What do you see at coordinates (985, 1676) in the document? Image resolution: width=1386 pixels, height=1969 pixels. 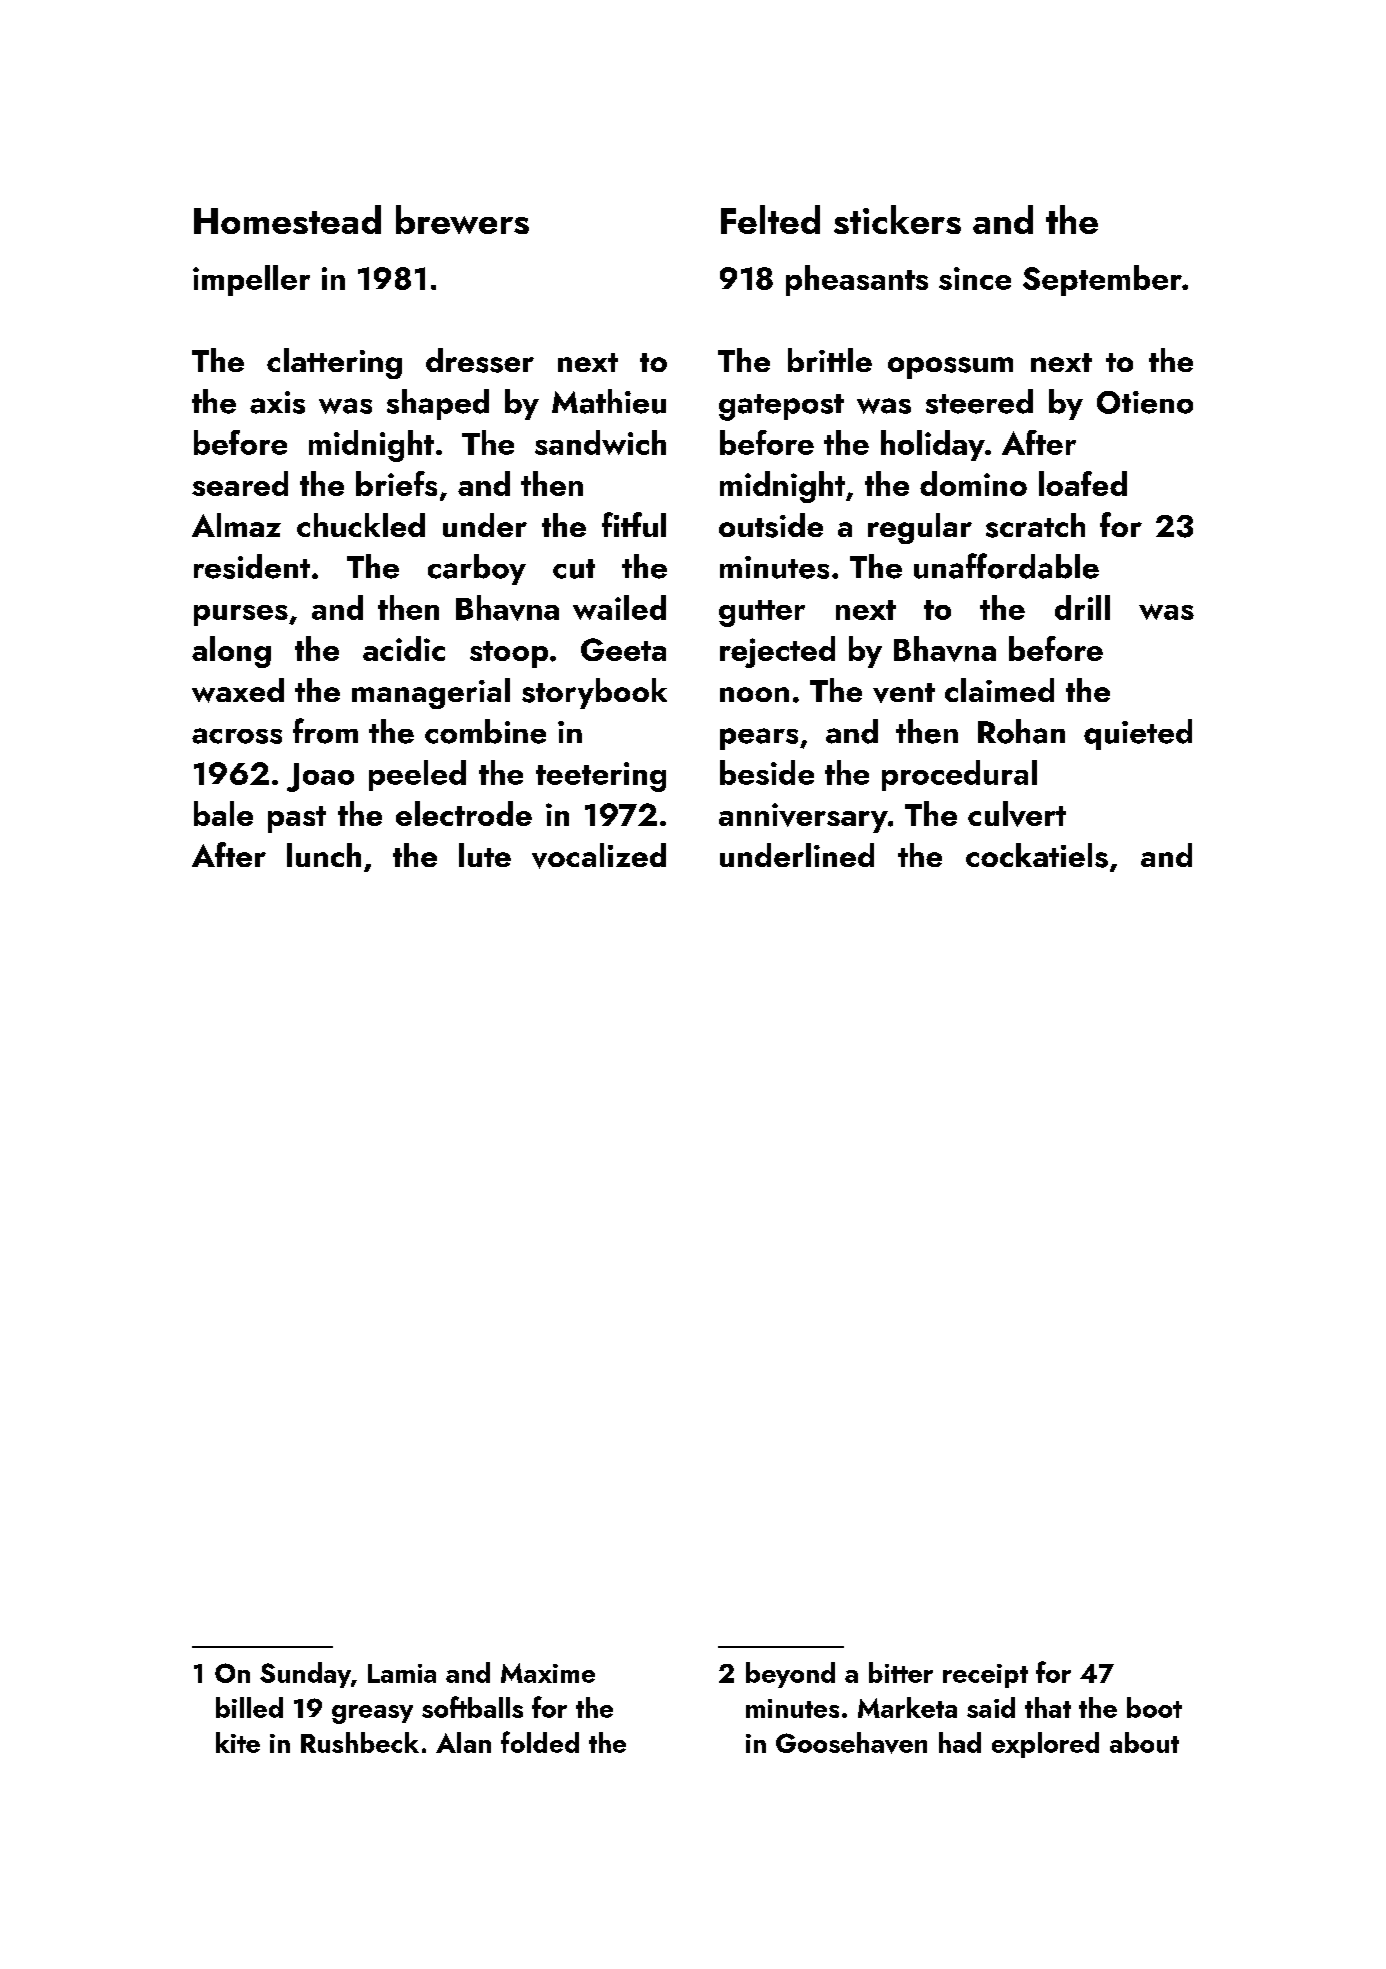 I see `receipt` at bounding box center [985, 1676].
